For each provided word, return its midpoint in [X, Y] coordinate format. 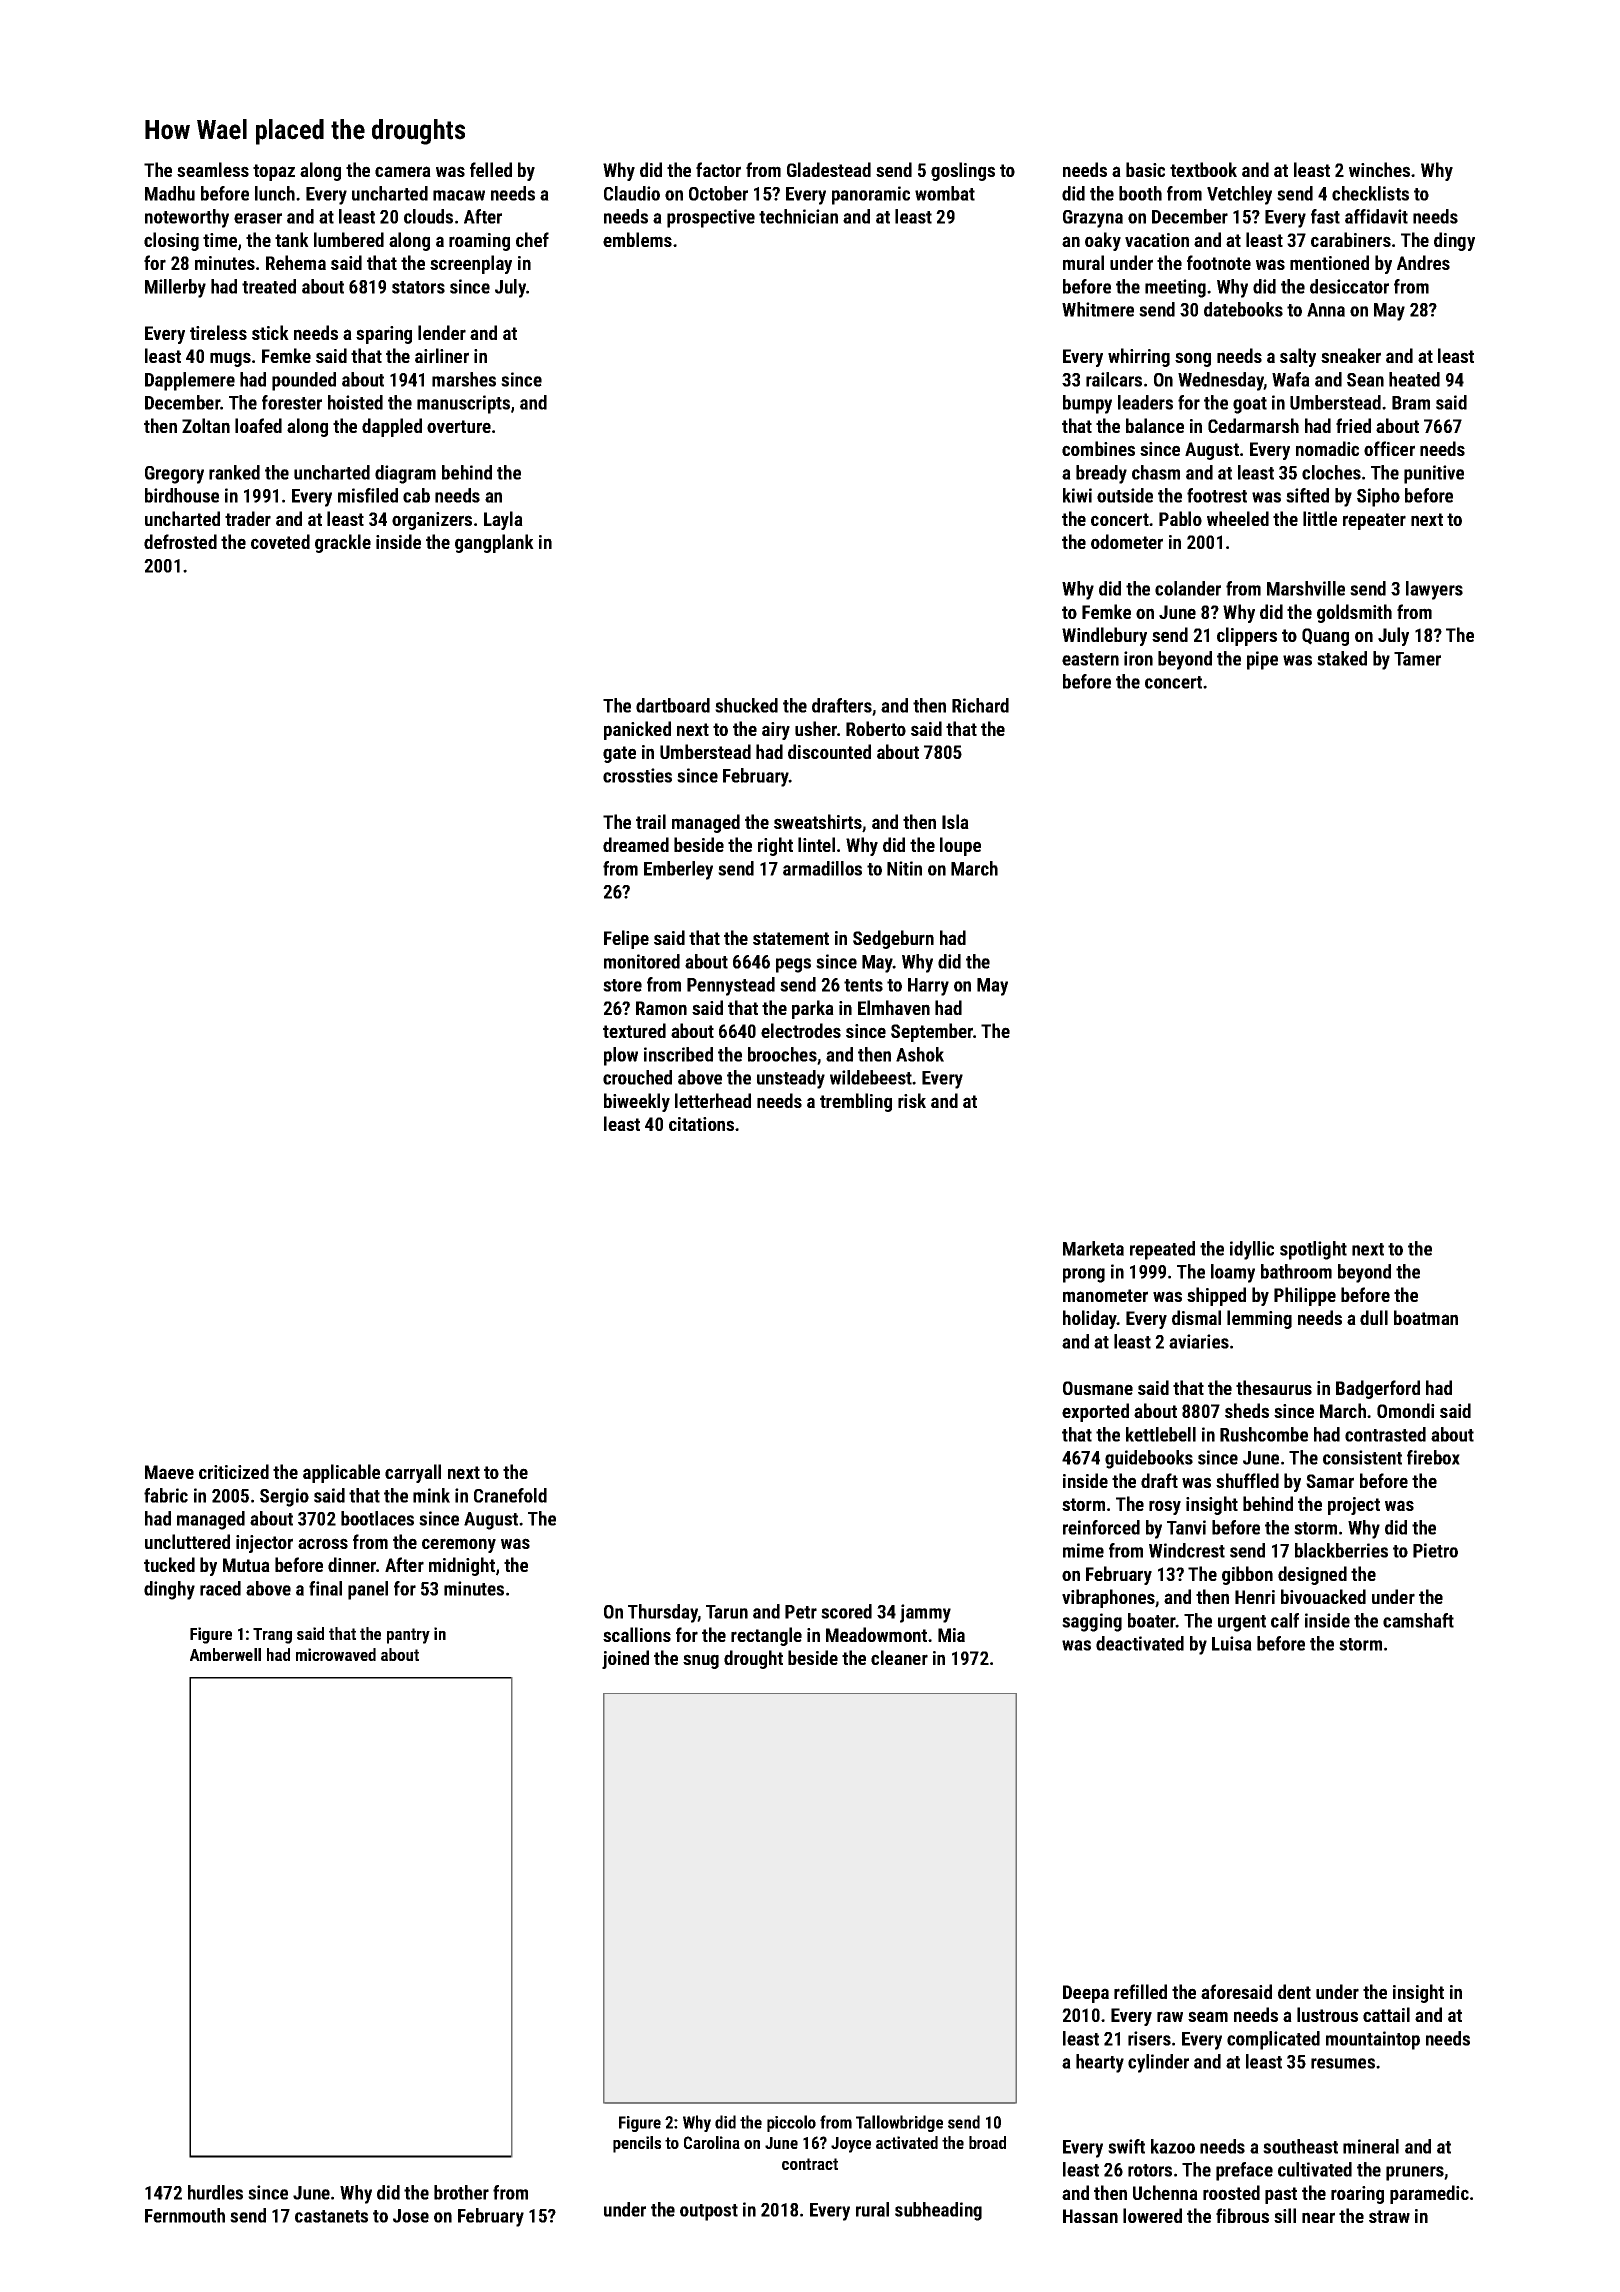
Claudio [632, 193]
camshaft [1418, 1620]
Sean [1365, 380]
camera [403, 171]
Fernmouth [185, 2215]
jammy [925, 1613]
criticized [234, 1471]
